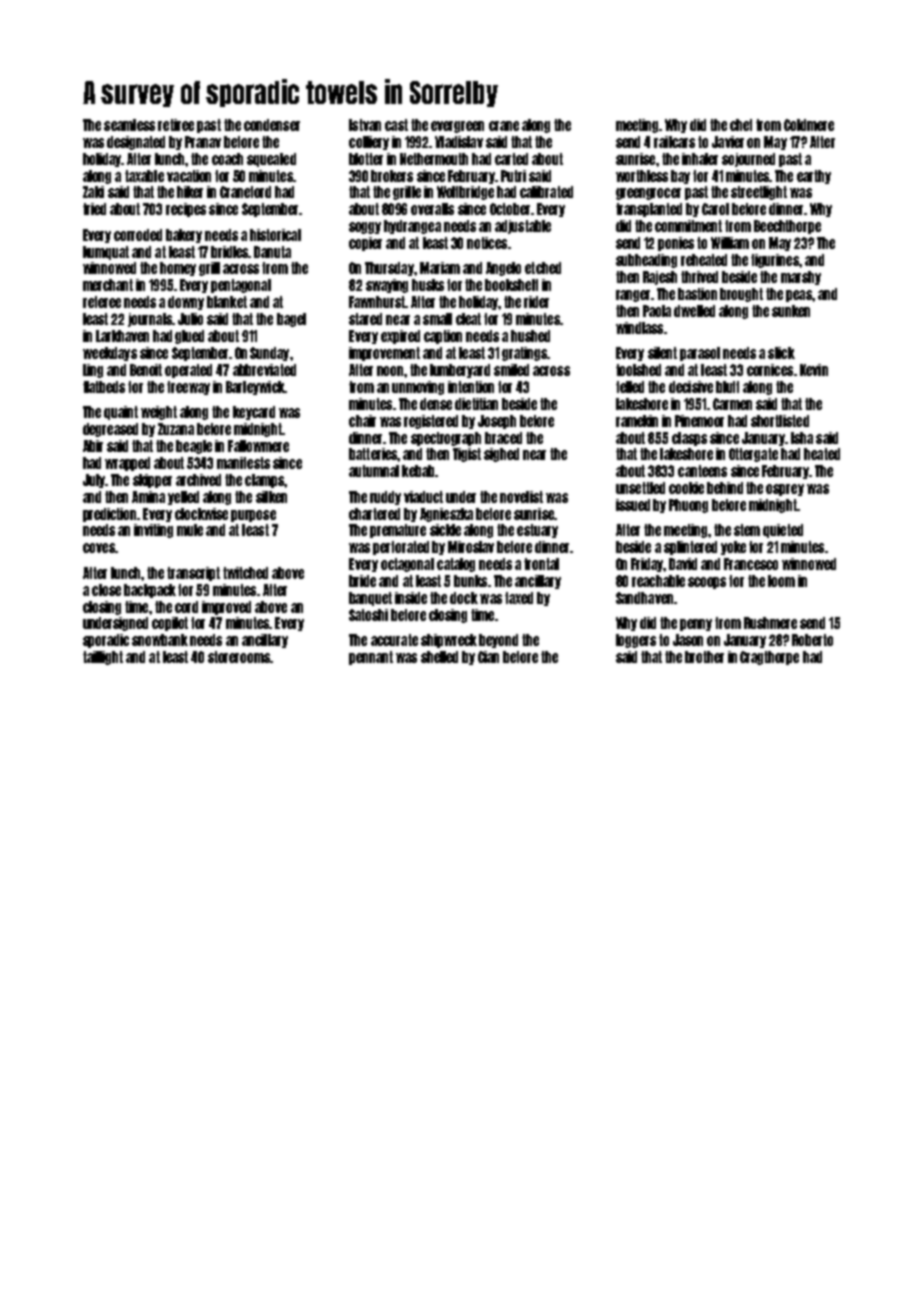 The height and width of the screenshot is (1308, 924). I want to click on novelist, so click(521, 497).
